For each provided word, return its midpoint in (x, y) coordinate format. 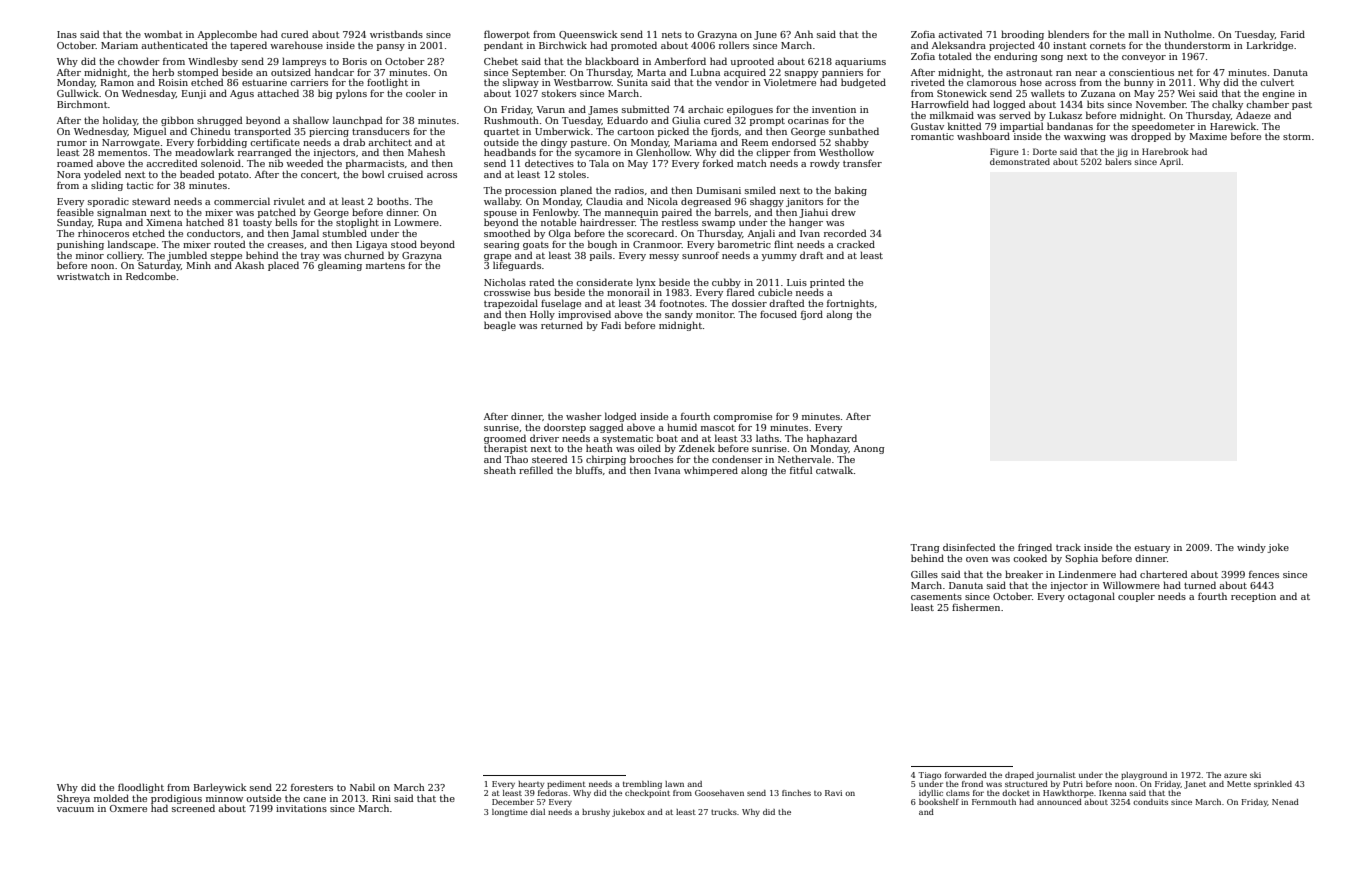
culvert (1277, 82)
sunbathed (854, 131)
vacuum (75, 809)
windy (1251, 548)
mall (1138, 34)
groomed (505, 439)
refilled (536, 470)
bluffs (589, 470)
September (538, 73)
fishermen (976, 607)
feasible (75, 212)
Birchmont (82, 104)
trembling (642, 785)
